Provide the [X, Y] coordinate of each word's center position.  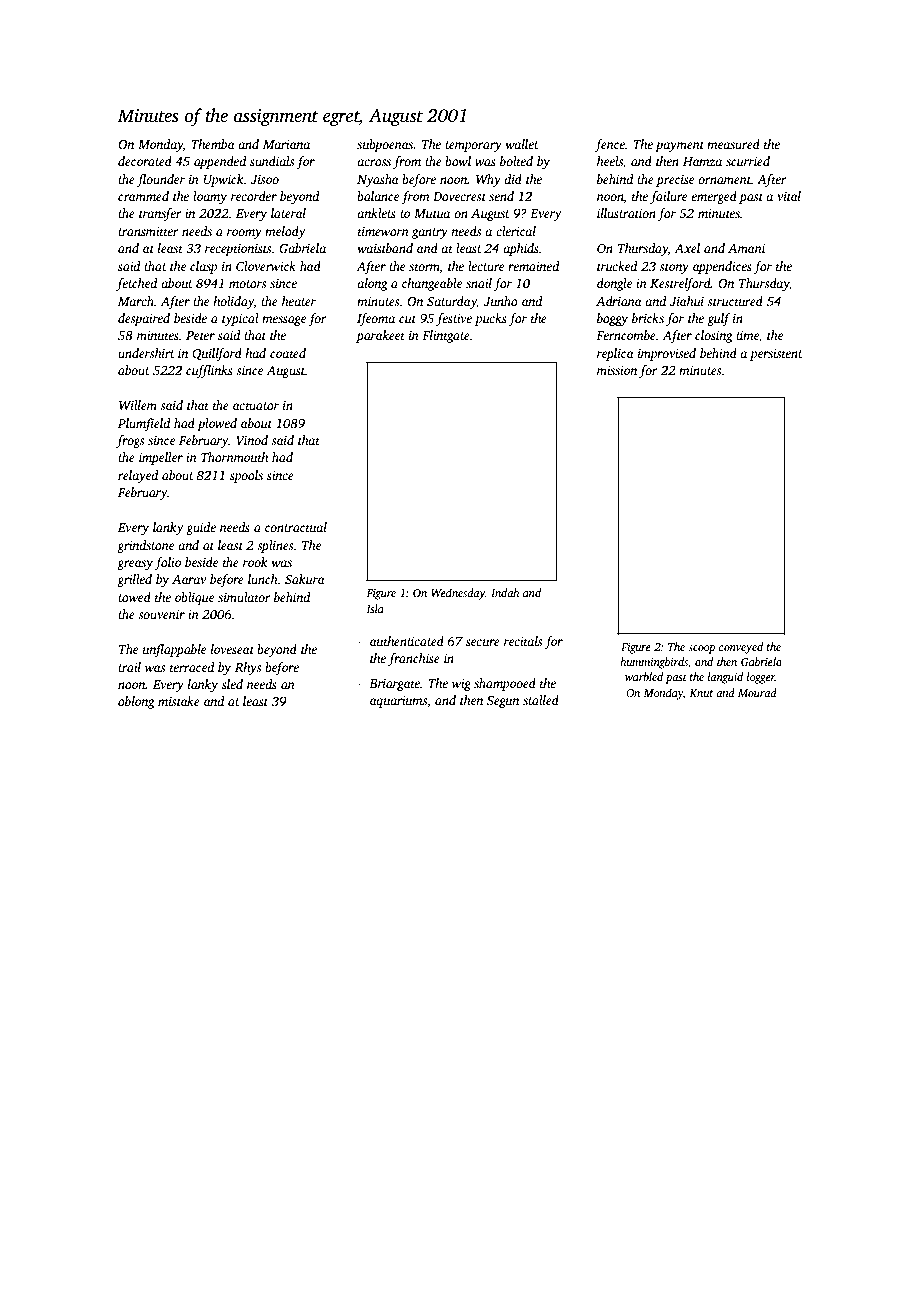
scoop [701, 649]
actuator [256, 406]
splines [275, 546]
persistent [776, 355]
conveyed [741, 648]
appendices [722, 267]
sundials [272, 161]
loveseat [232, 649]
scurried [748, 161]
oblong [136, 702]
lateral [288, 213]
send [501, 196]
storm [424, 267]
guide [201, 528]
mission [617, 370]
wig [461, 685]
